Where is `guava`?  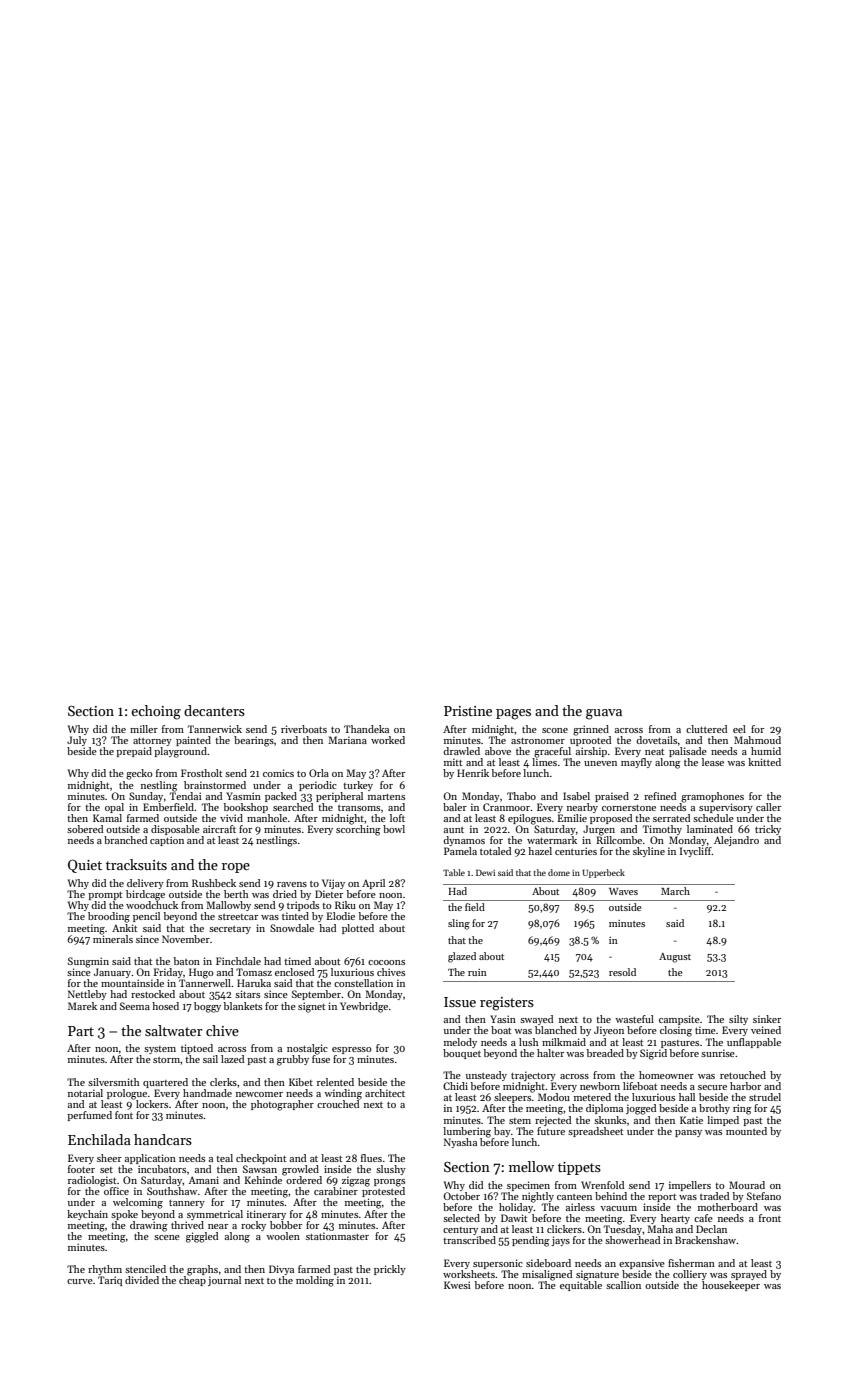 guava is located at coordinates (604, 714).
